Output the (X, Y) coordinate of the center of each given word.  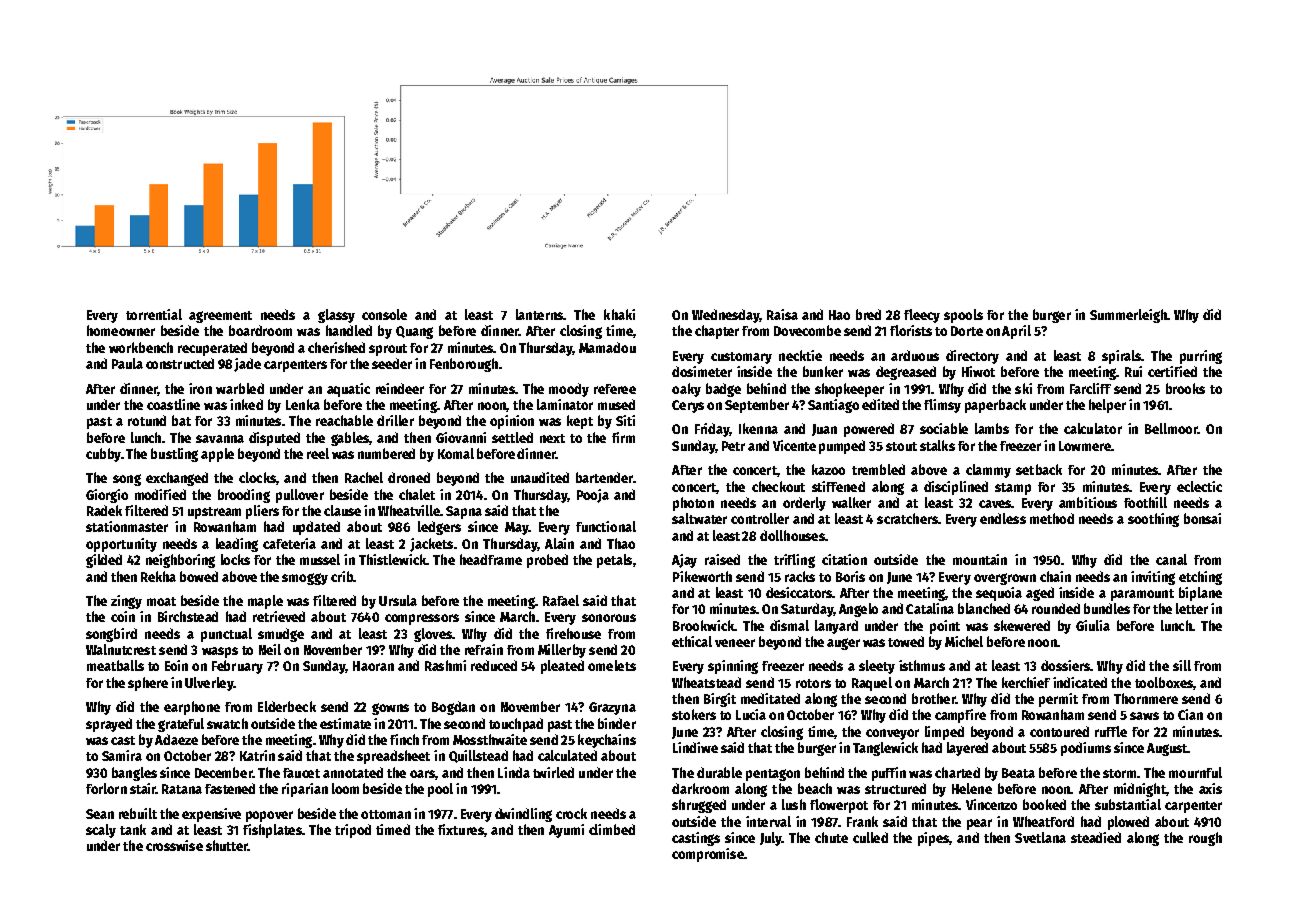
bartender (604, 477)
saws (1144, 716)
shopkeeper (849, 390)
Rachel (364, 477)
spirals (1121, 357)
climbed (612, 829)
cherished (336, 347)
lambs (992, 428)
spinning (733, 667)
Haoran (373, 666)
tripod (353, 831)
